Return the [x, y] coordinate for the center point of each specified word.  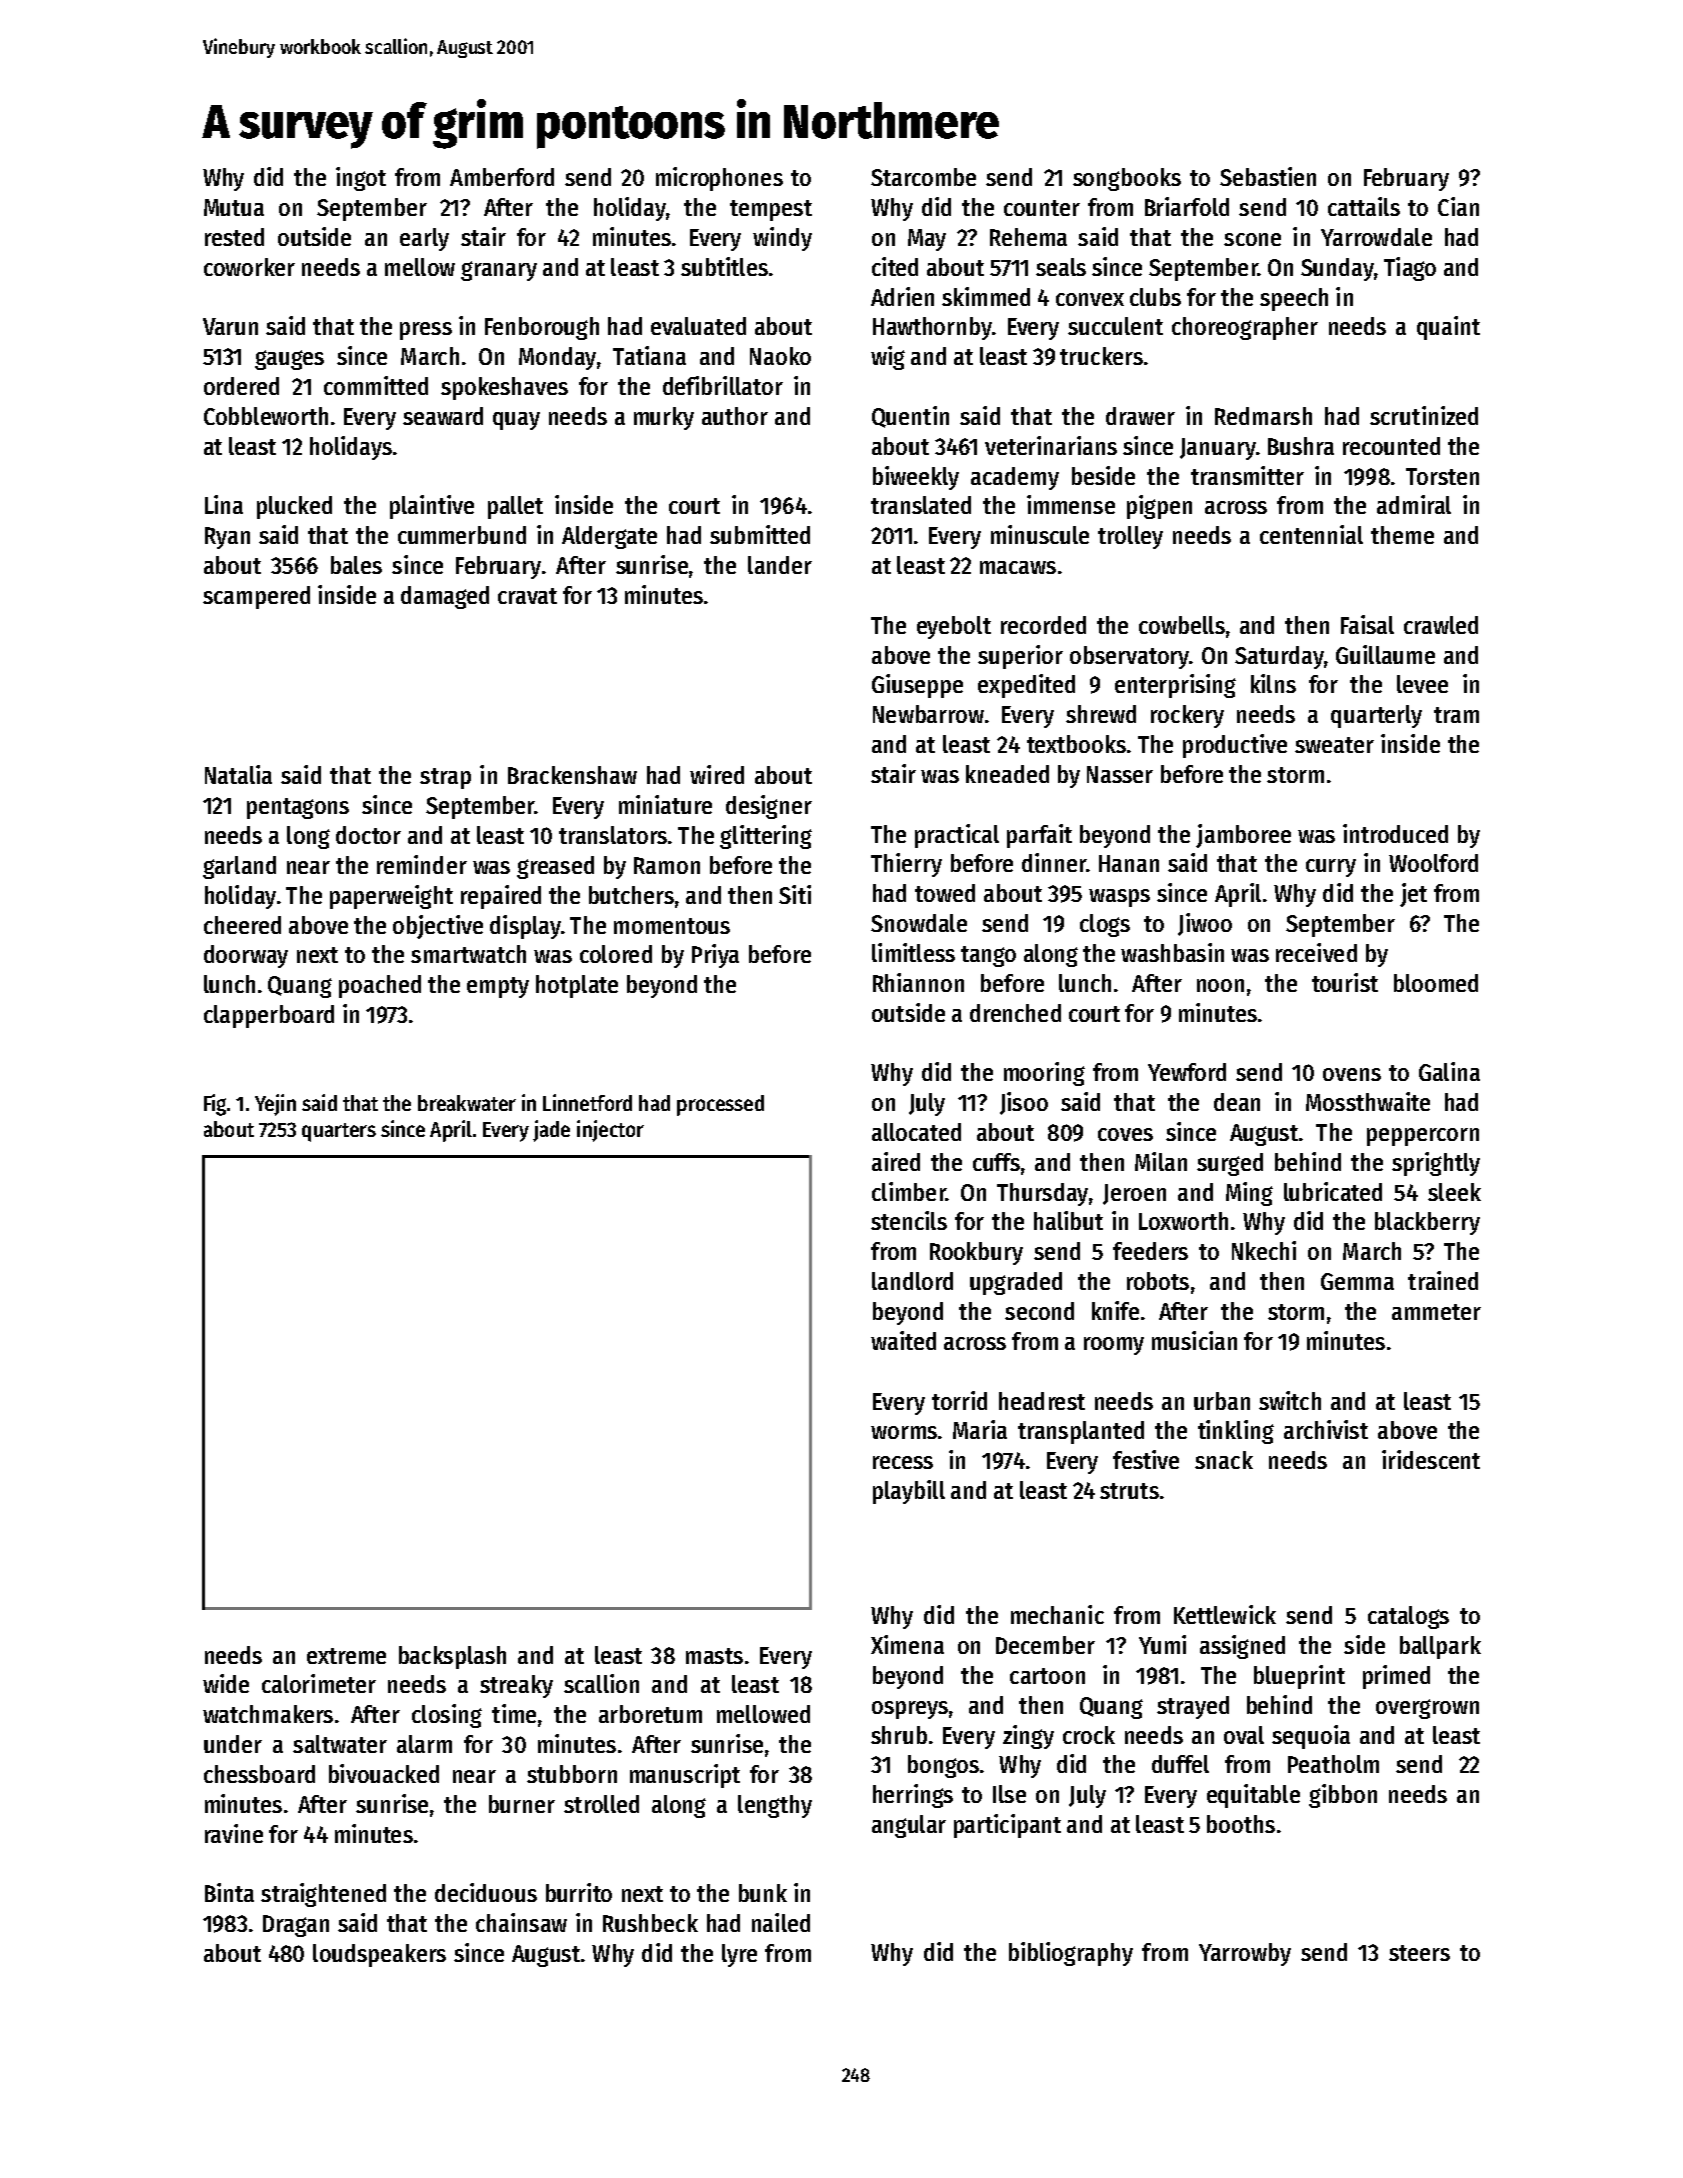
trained [1443, 1280]
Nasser [1120, 774]
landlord [912, 1281]
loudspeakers [379, 1955]
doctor [368, 835]
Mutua [234, 207]
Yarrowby [1245, 1954]
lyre [739, 1955]
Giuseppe [917, 686]
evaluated [698, 326]
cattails [1364, 206]
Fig [215, 1105]
